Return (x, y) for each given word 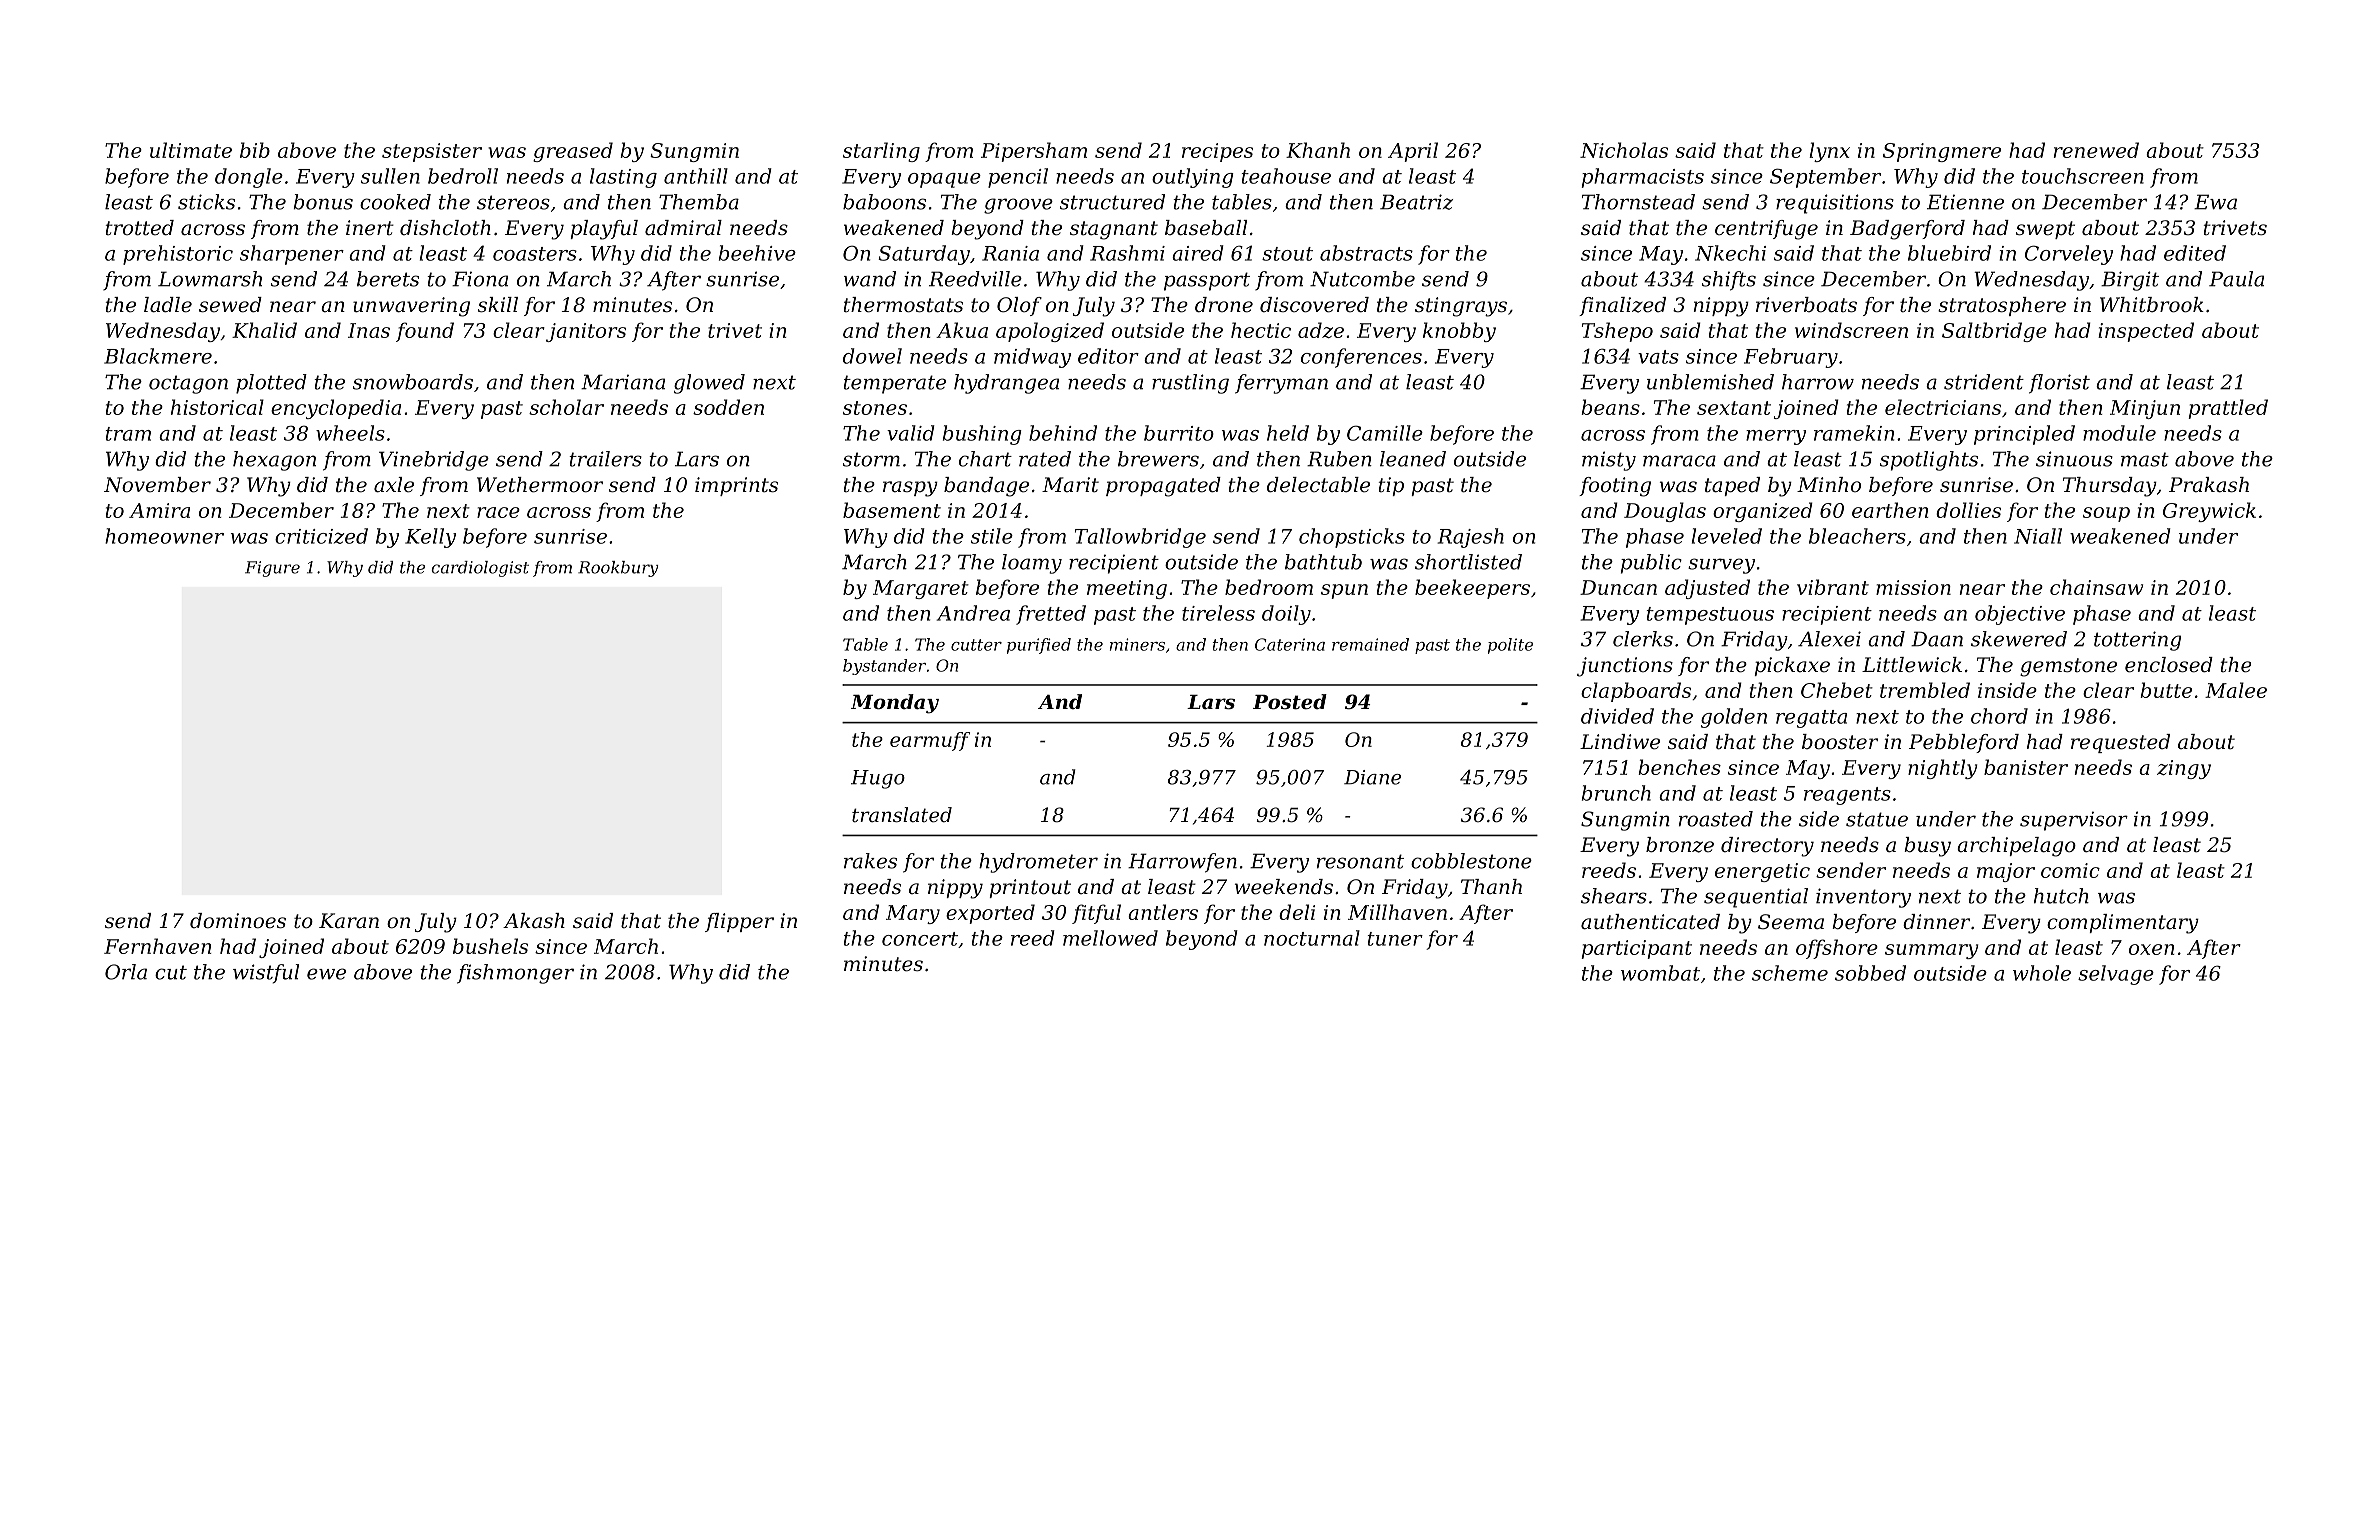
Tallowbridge (1140, 538)
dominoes (238, 921)
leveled (1727, 536)
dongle (249, 178)
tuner (1395, 939)
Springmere (1942, 152)
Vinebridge (434, 461)
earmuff (930, 741)
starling (881, 152)
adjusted (1707, 589)
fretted (1051, 615)
